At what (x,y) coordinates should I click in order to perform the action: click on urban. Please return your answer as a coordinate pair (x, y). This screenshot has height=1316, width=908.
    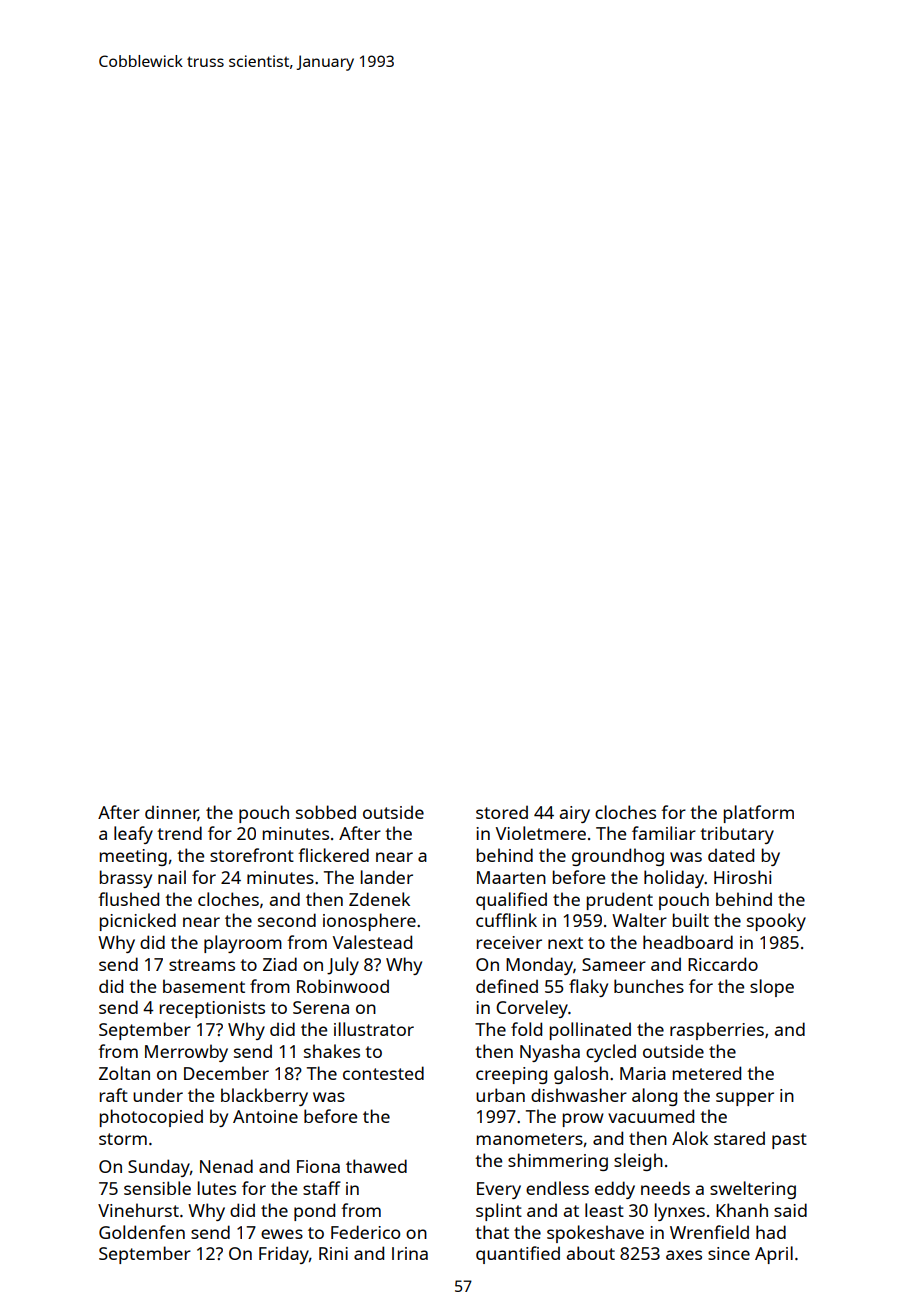
    Looking at the image, I should click on (500, 1095).
